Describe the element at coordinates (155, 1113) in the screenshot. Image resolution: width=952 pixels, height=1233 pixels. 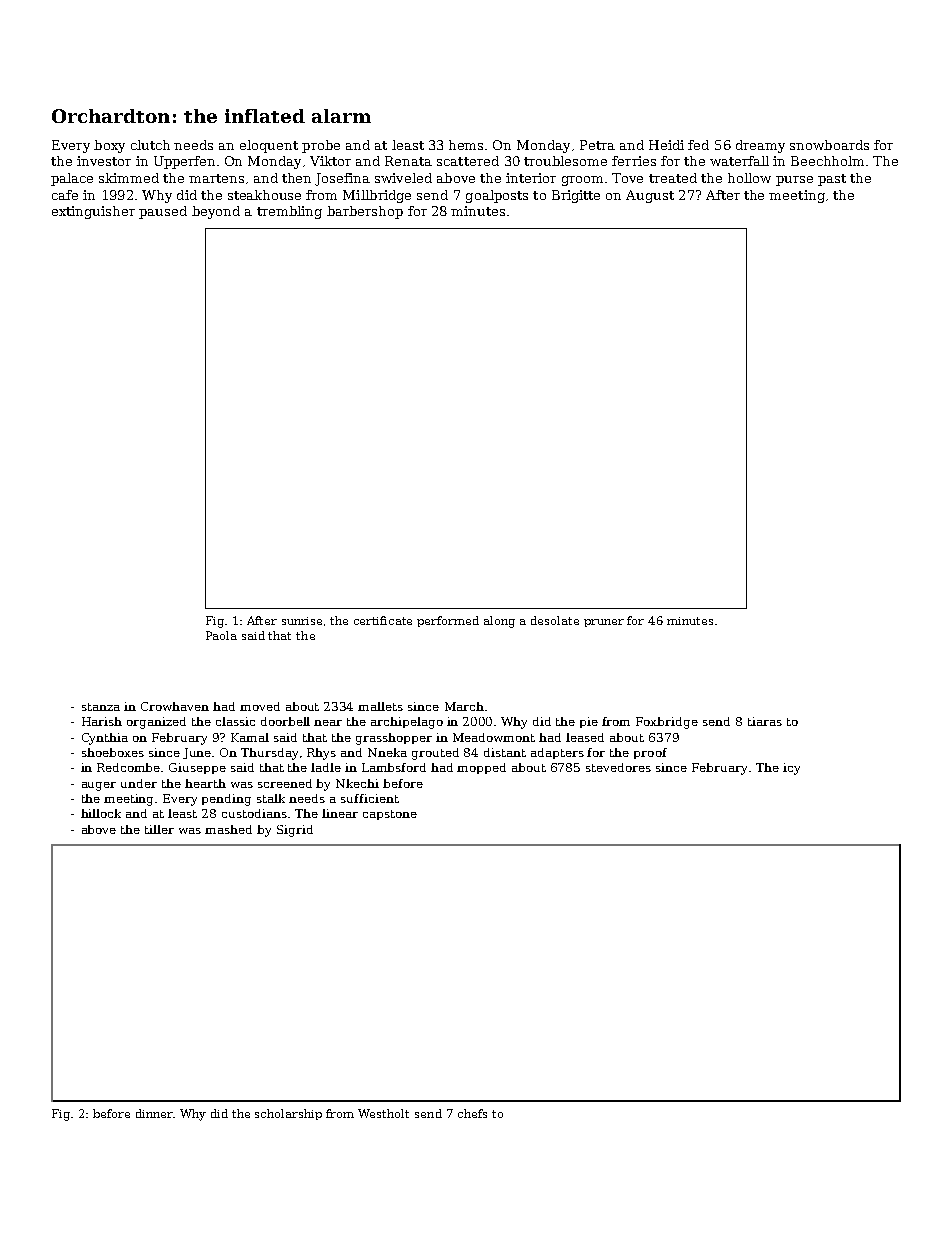
I see `dinner` at that location.
